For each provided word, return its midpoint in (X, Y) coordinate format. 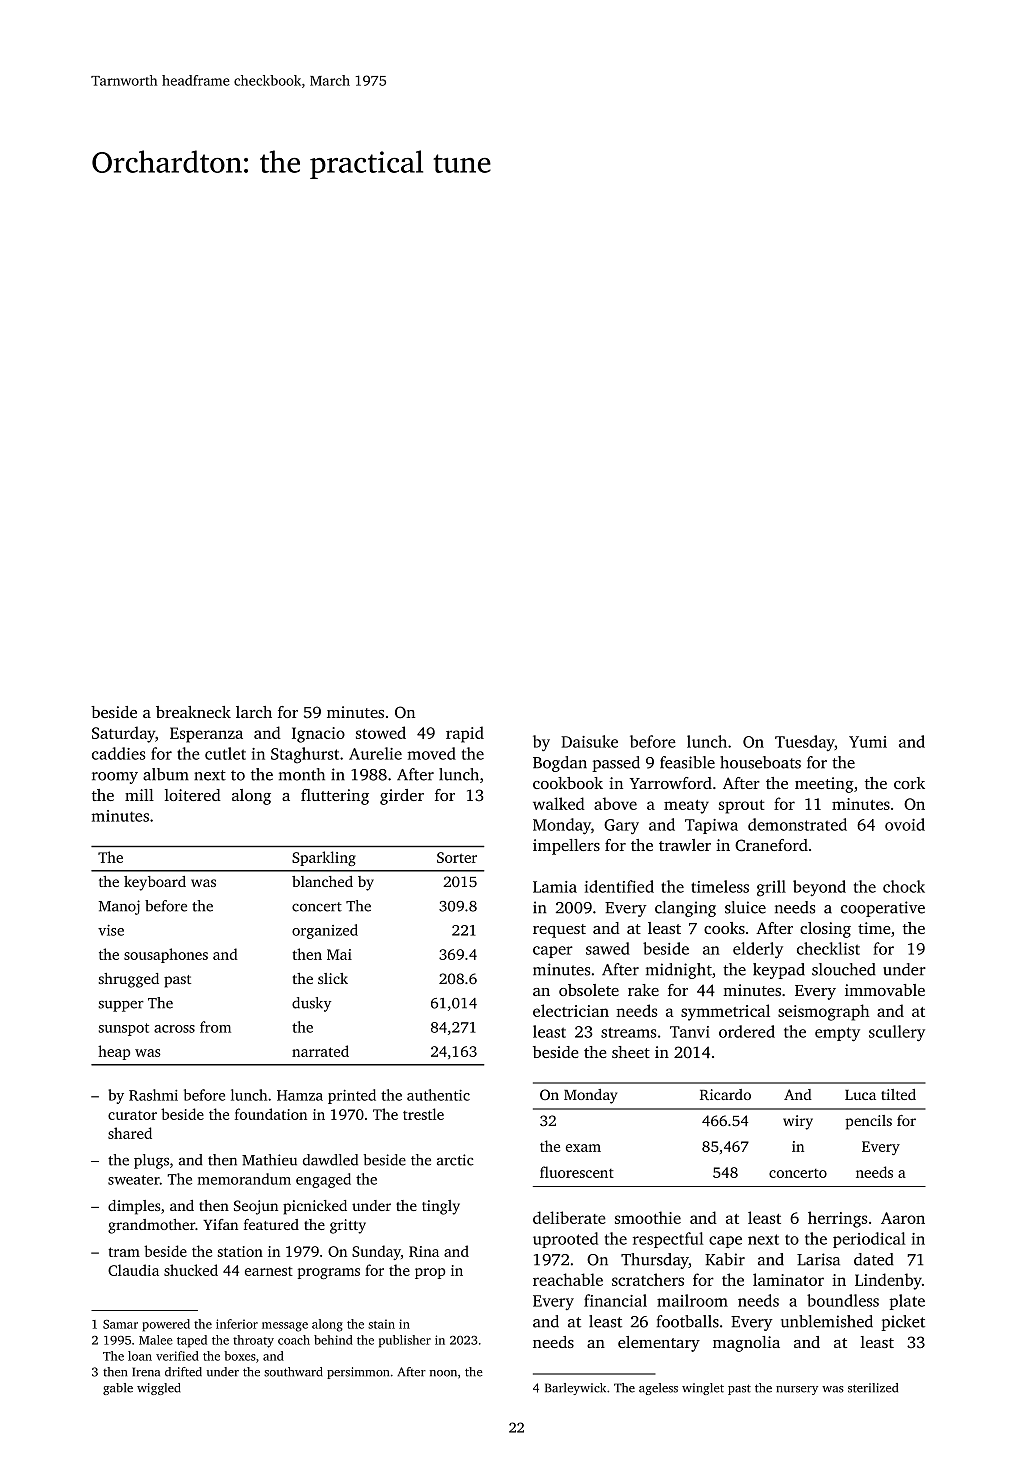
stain (381, 1324)
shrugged (129, 980)
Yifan (220, 1224)
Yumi (868, 742)
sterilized (873, 1388)
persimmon (358, 1373)
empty (837, 1034)
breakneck (193, 712)
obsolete (589, 990)
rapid (465, 734)
